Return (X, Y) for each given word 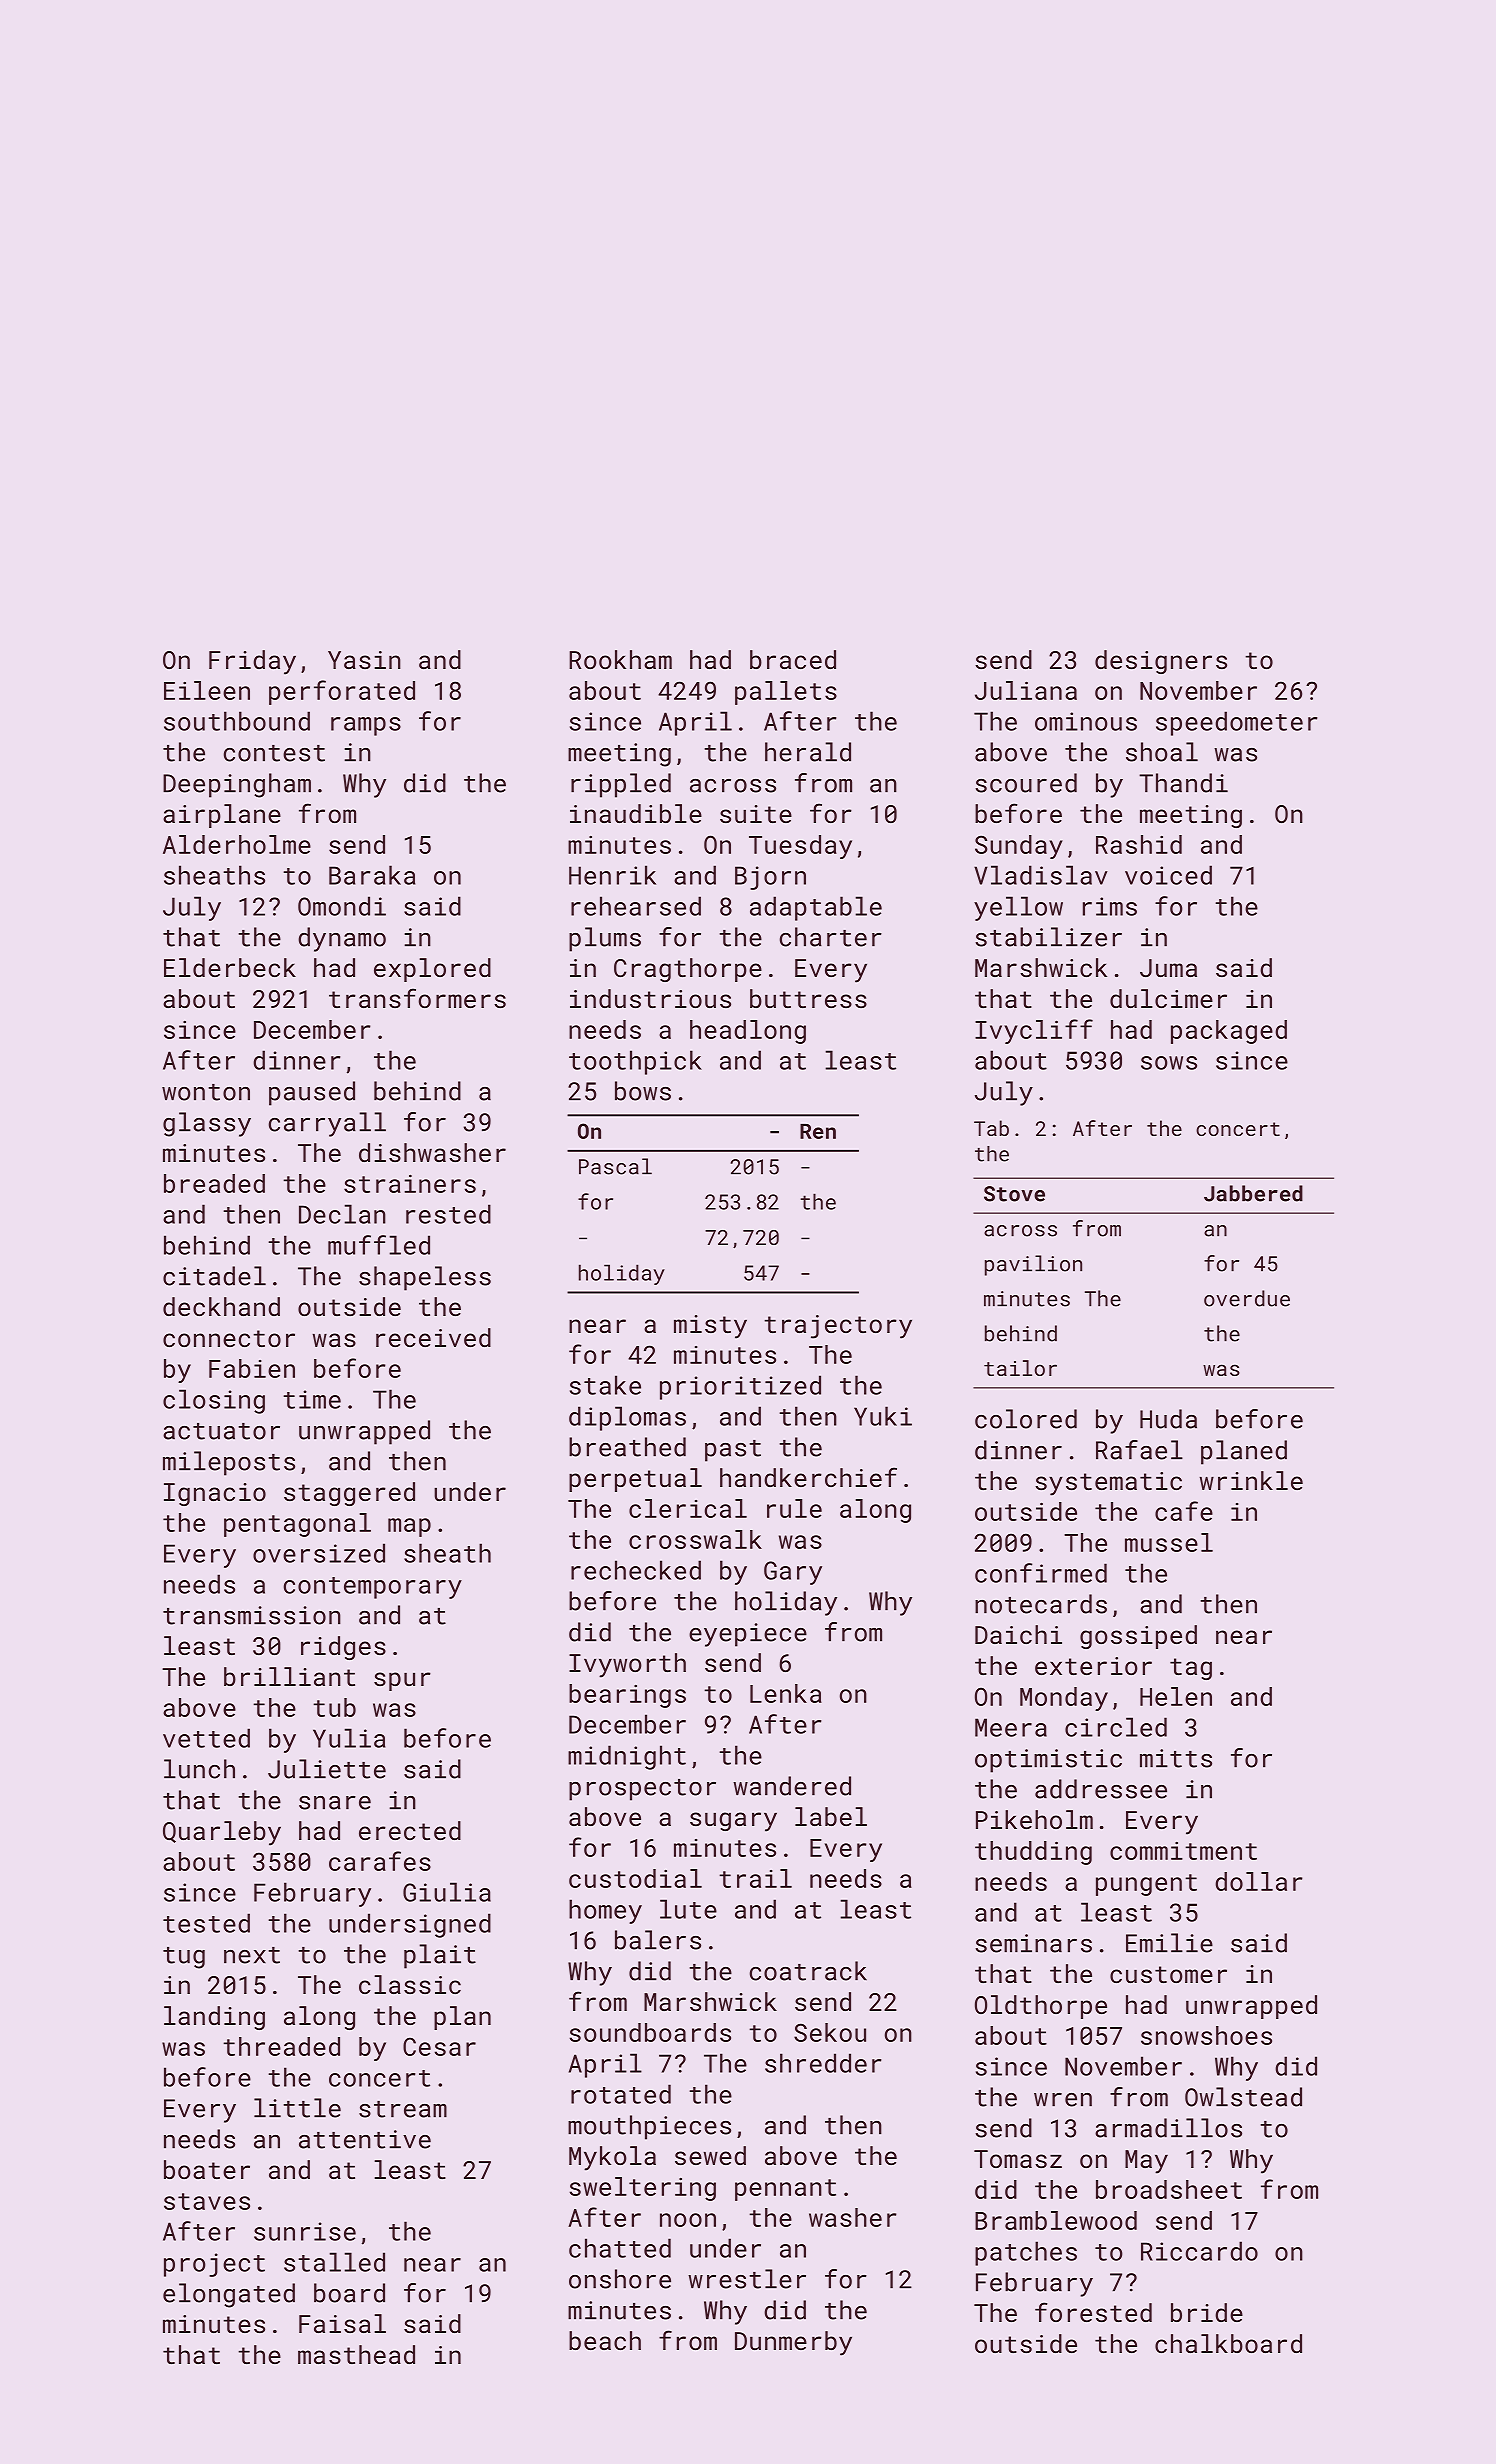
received (433, 1337)
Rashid (1139, 844)
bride (1207, 2312)
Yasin (364, 660)
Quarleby (222, 1833)
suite (756, 814)
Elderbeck (230, 967)
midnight (627, 1757)
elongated (229, 2295)
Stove (1014, 1194)
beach (605, 2340)
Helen (1176, 1696)
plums (605, 939)
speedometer (1236, 723)
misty (710, 1327)
